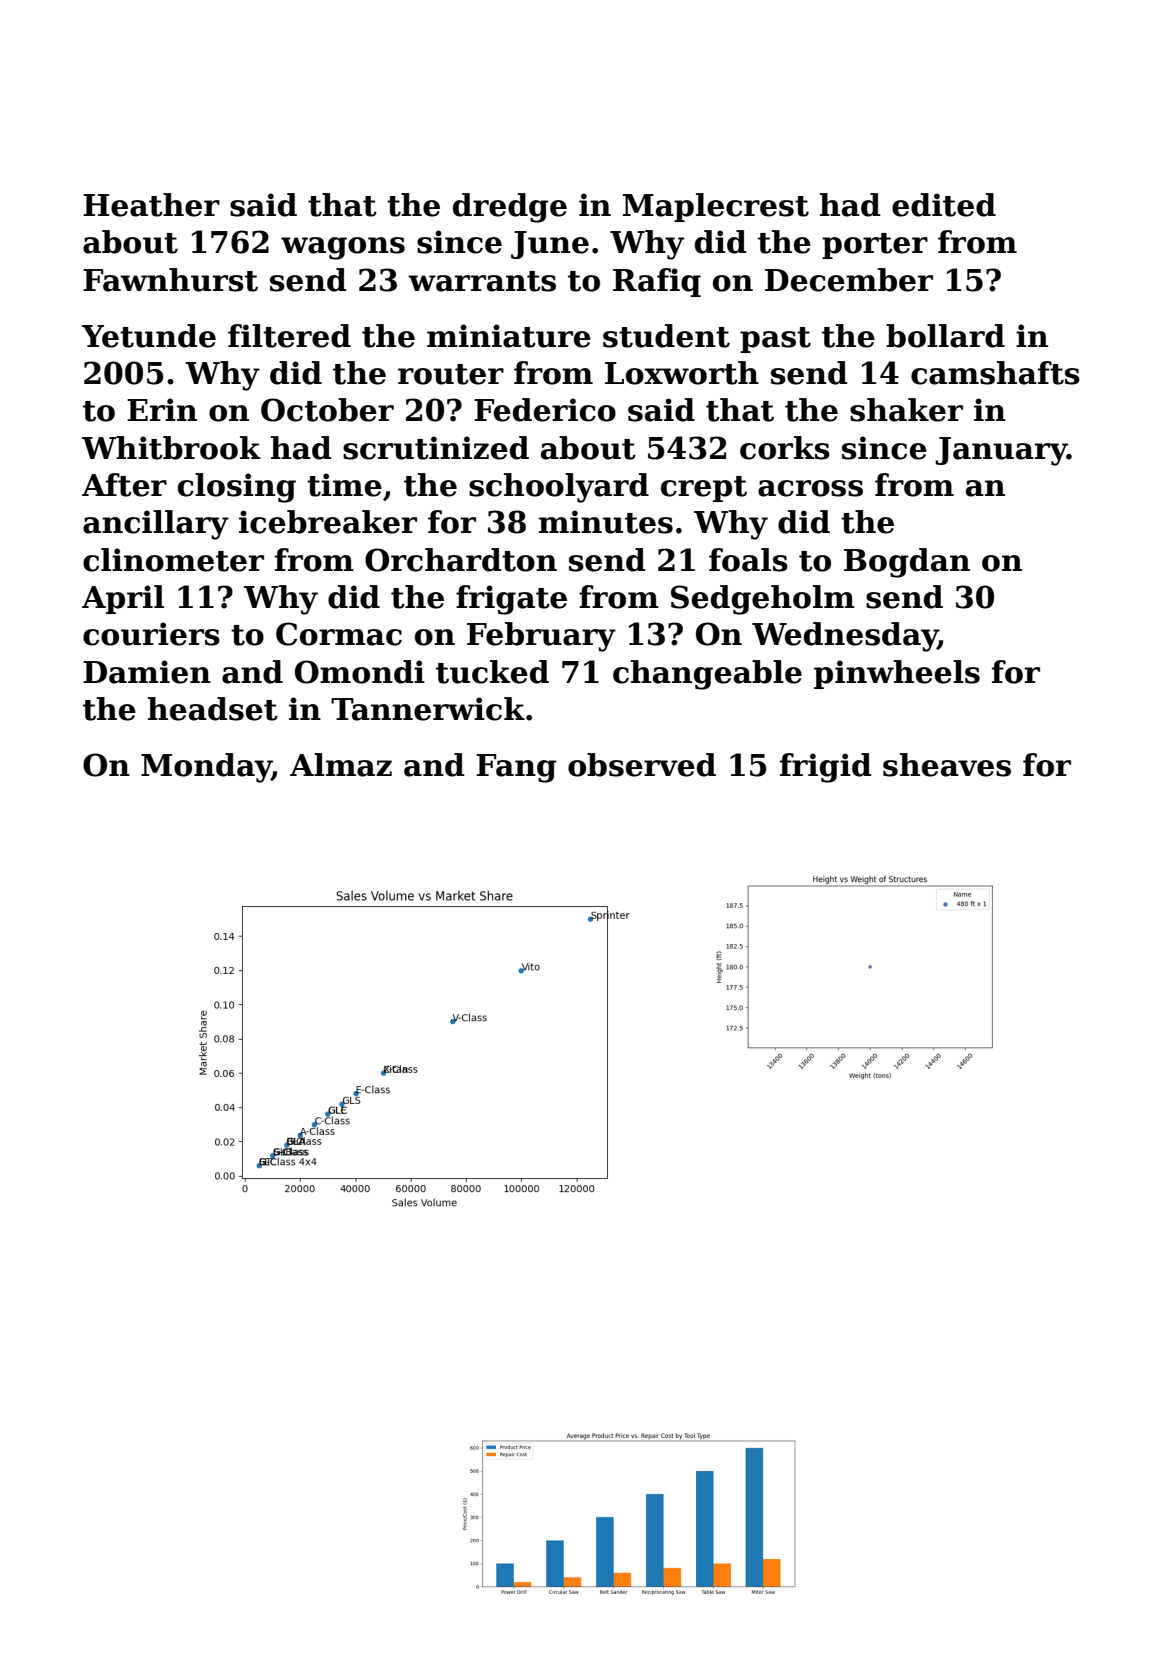 Image resolution: width=1165 pixels, height=1654 pixels. What do you see at coordinates (657, 282) in the page?
I see `Rafiq` at bounding box center [657, 282].
